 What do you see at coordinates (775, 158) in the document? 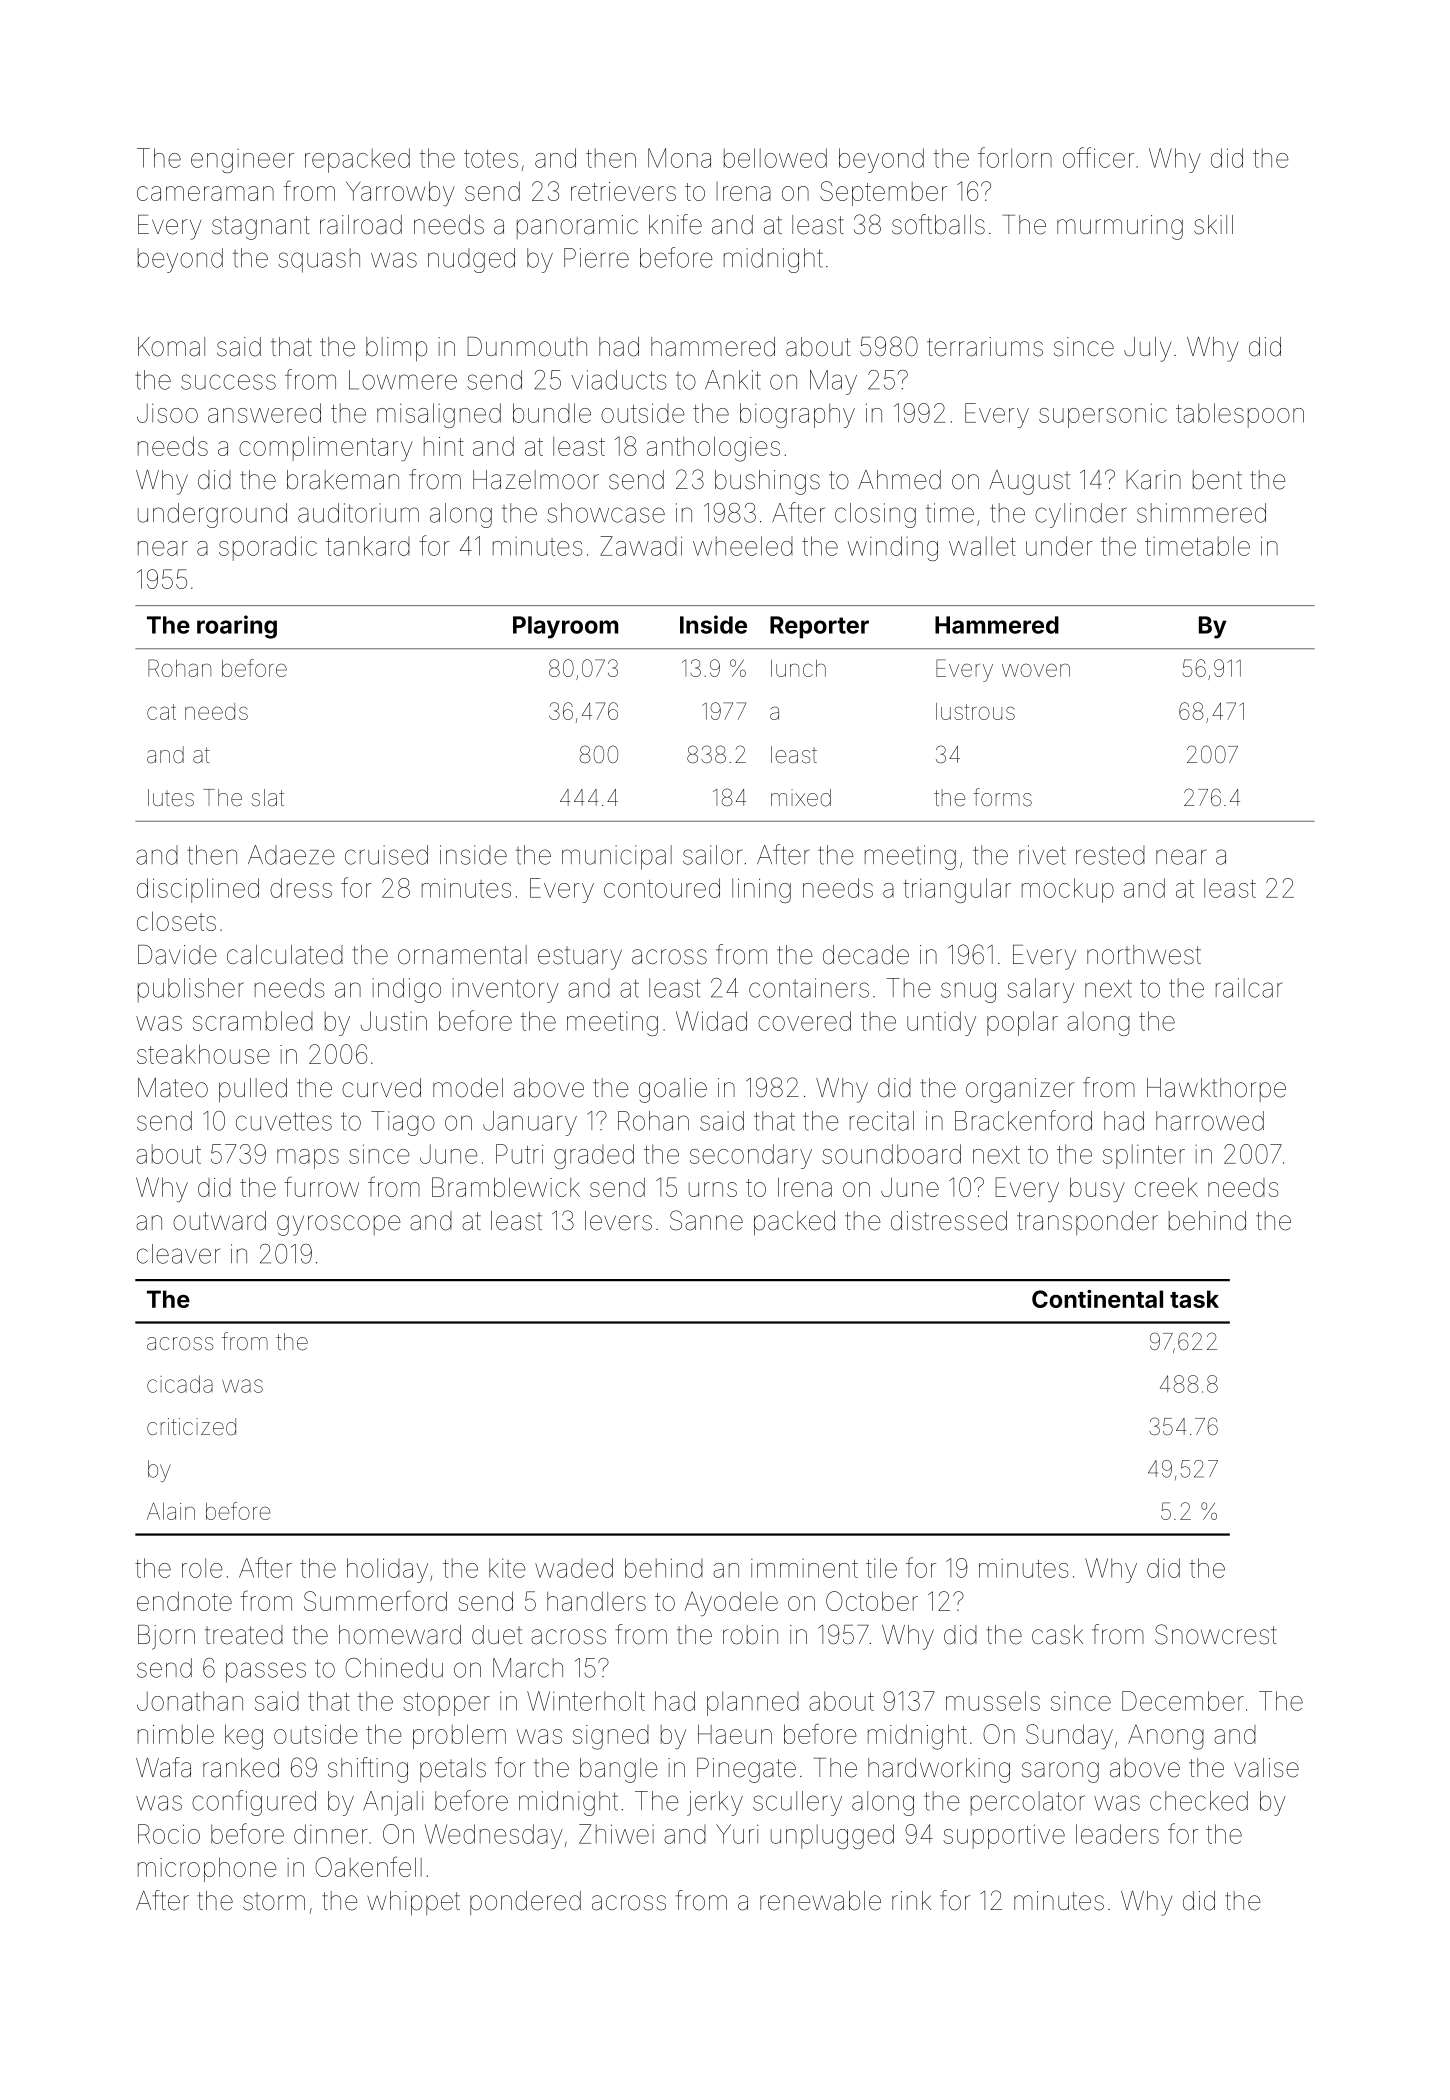
I see `bellowed` at bounding box center [775, 158].
